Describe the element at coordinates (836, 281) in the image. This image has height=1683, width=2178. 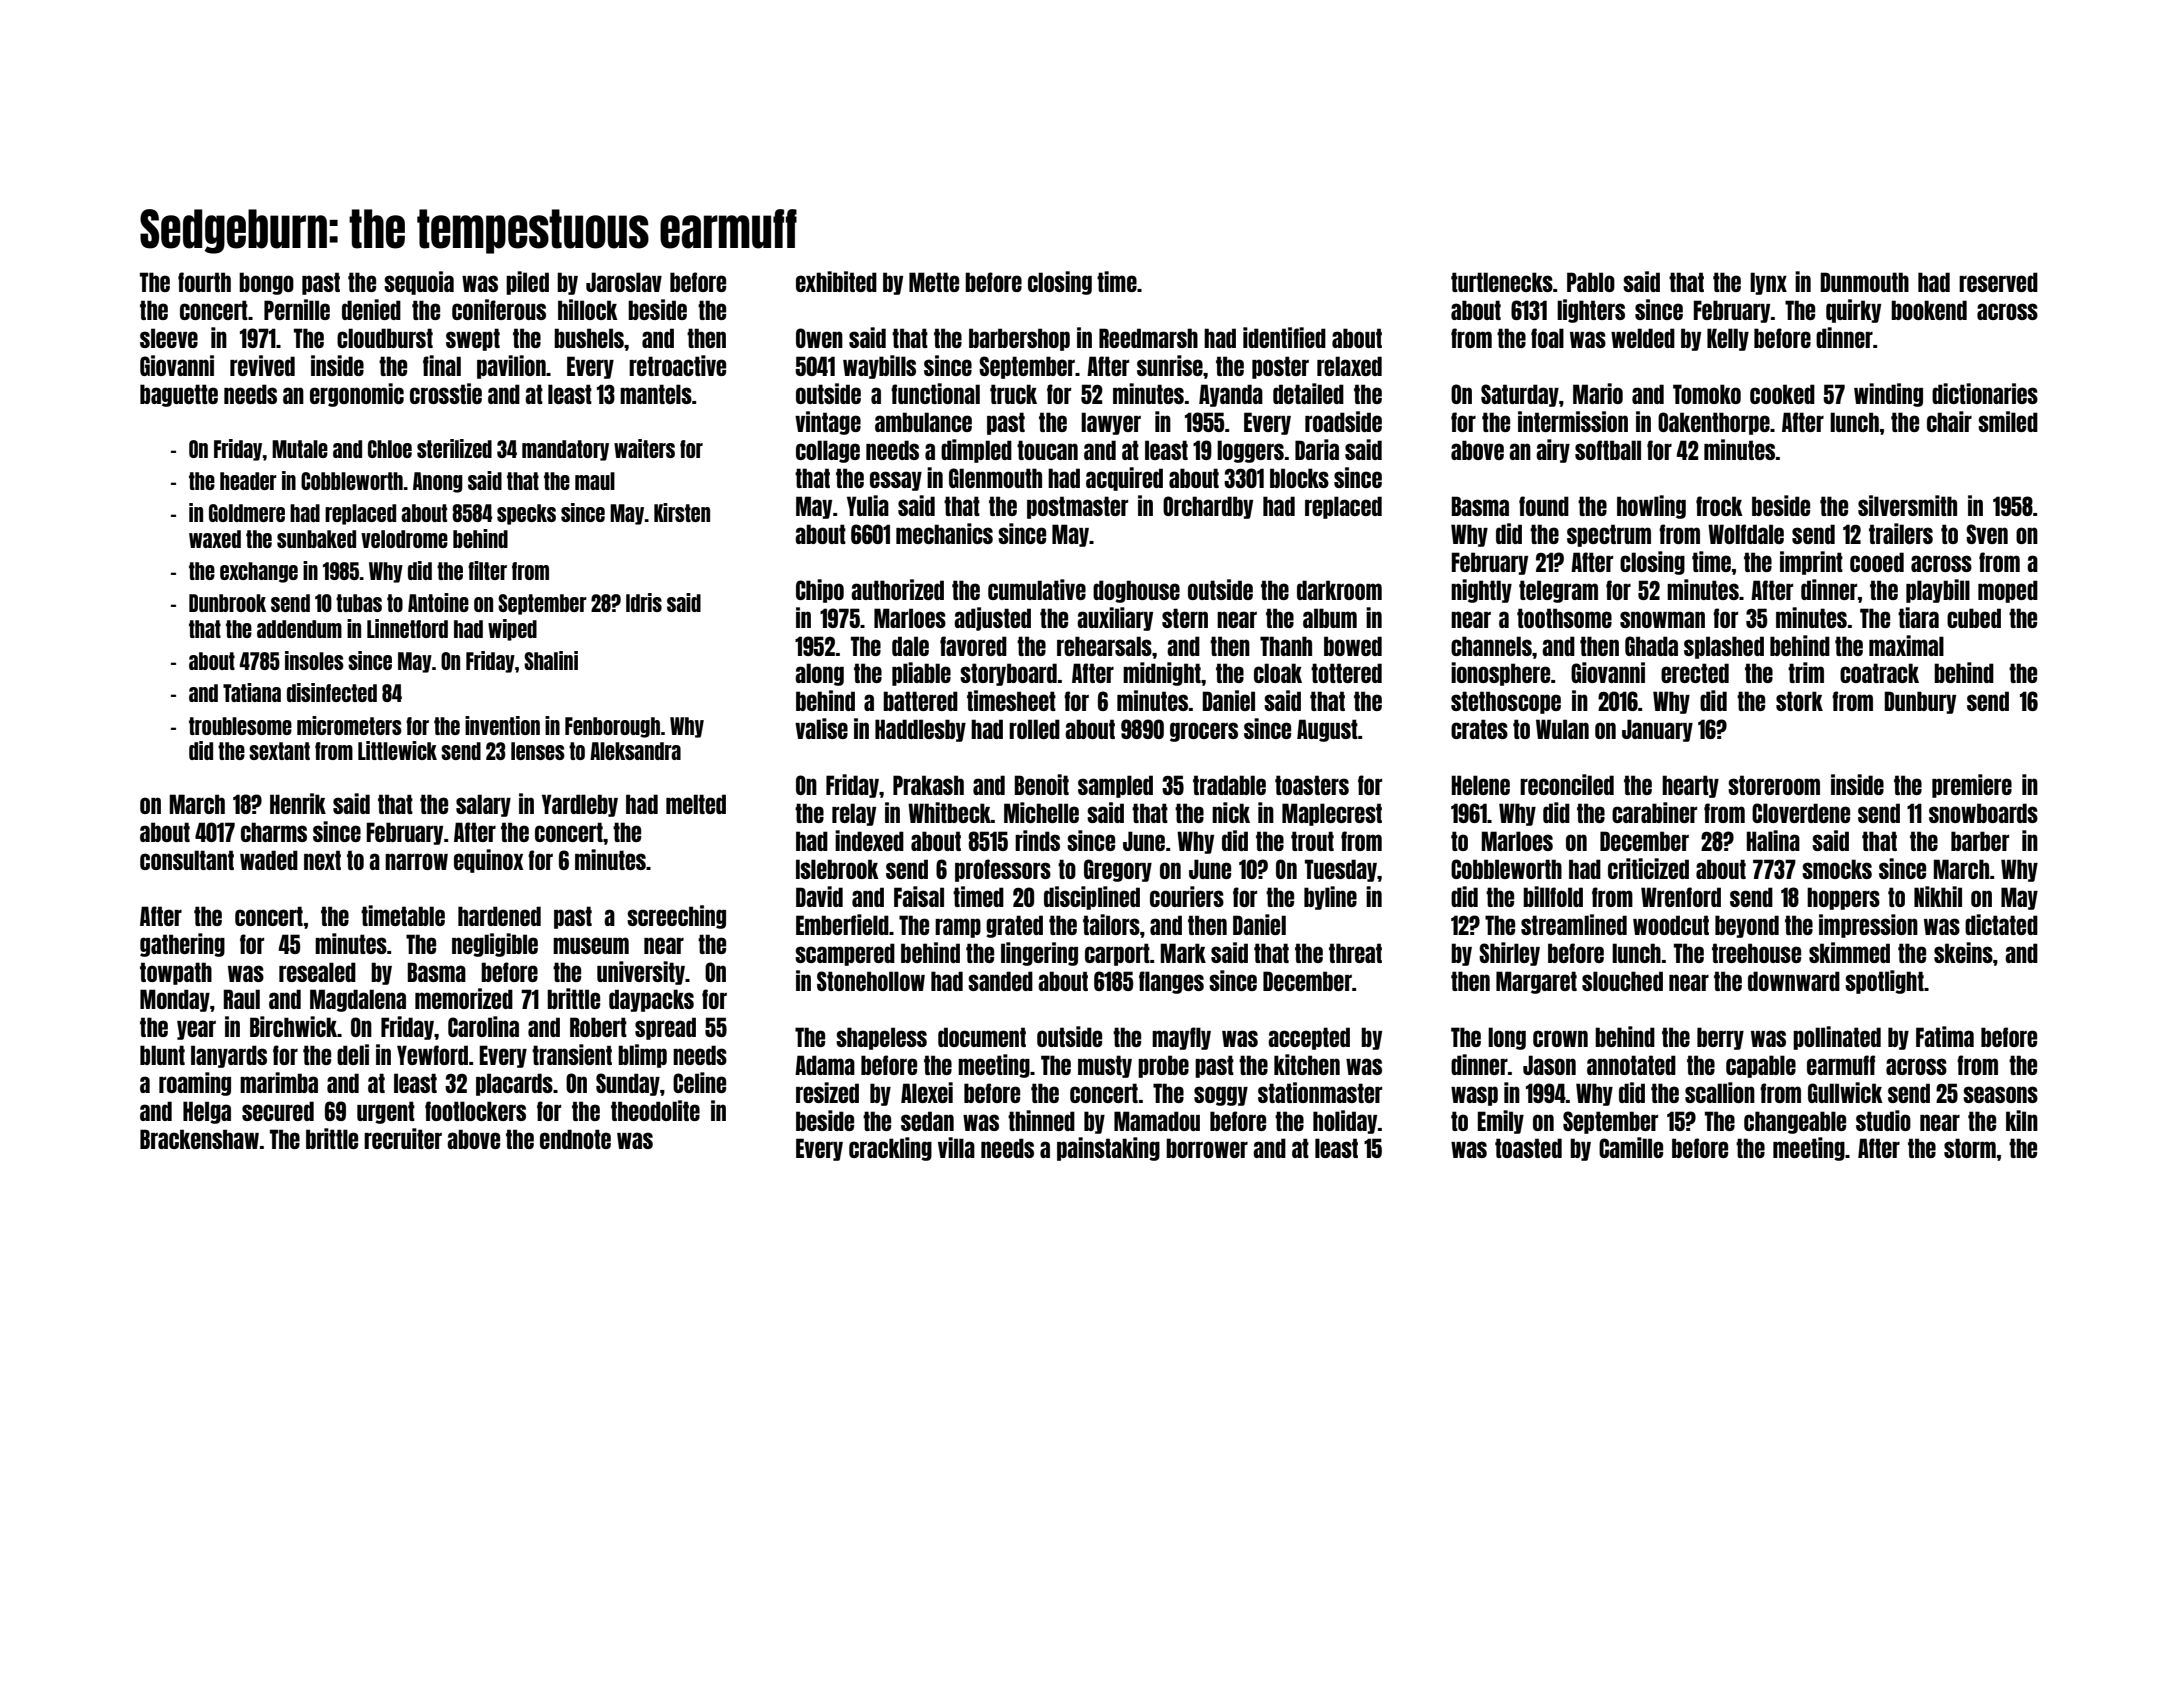
I see `exhibited` at that location.
